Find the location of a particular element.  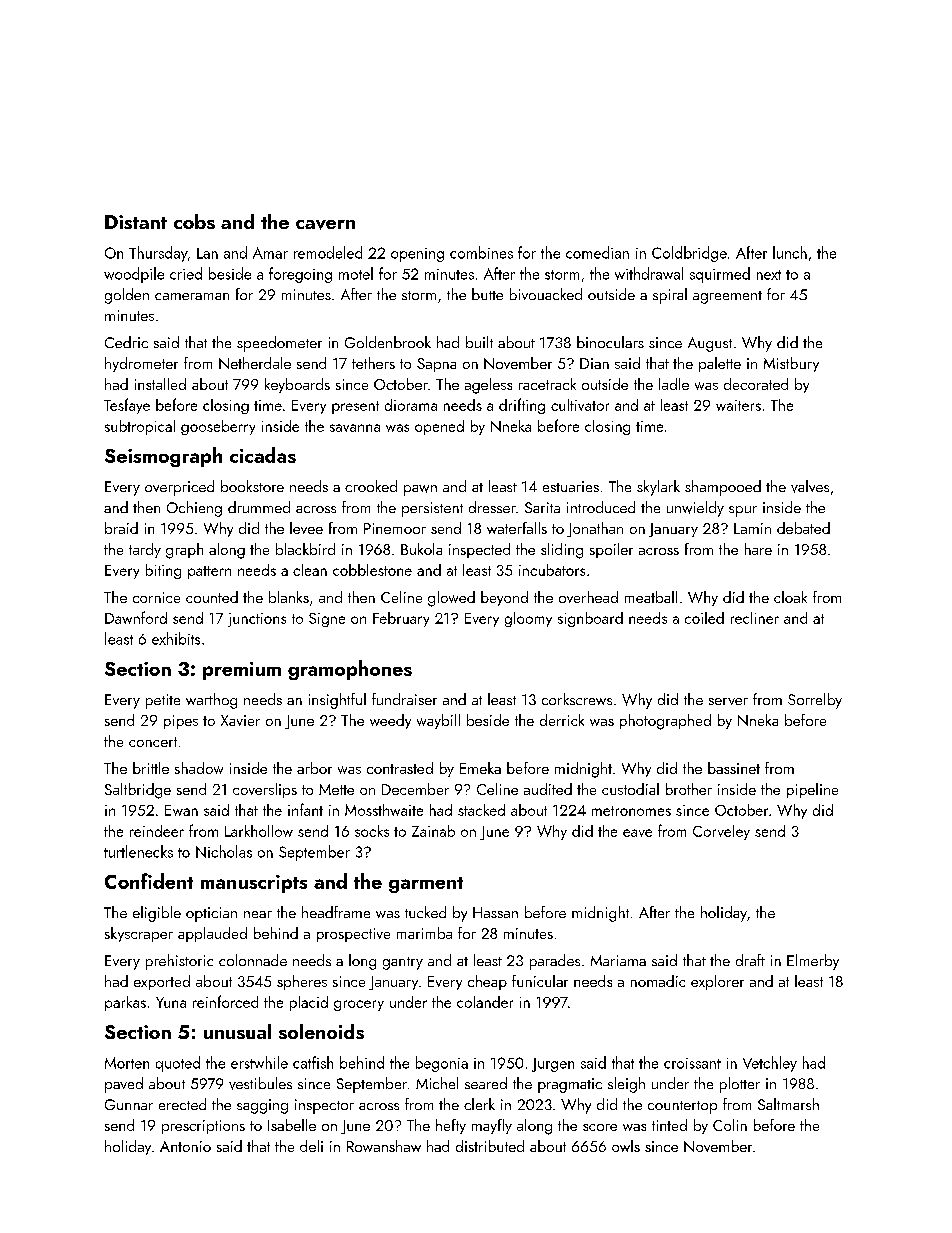

paved is located at coordinates (124, 1085).
